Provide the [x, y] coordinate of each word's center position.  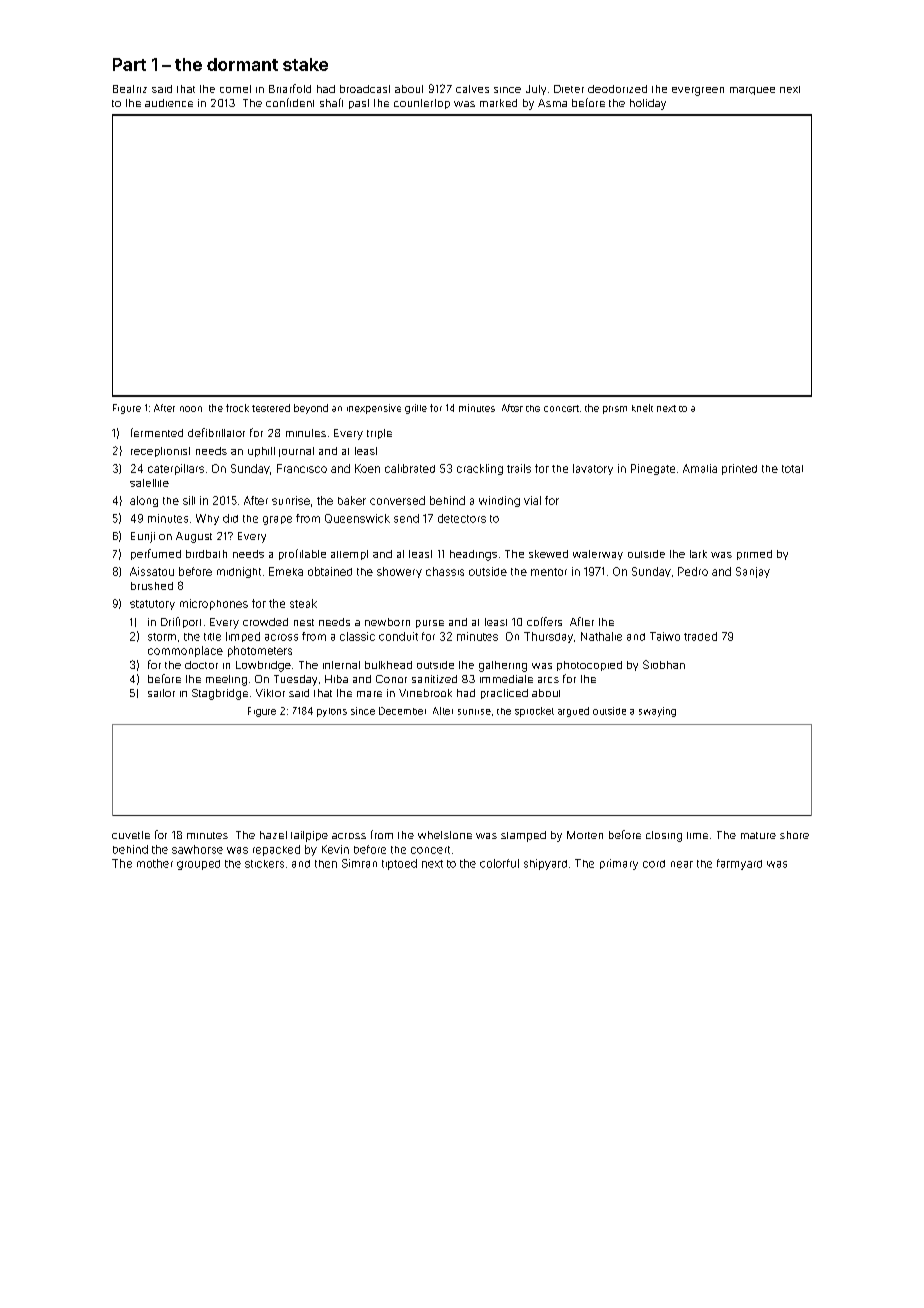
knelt [642, 408]
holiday [648, 104]
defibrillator [216, 432]
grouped [198, 865]
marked [498, 103]
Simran [359, 863]
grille [416, 409]
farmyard [739, 864]
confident [290, 102]
